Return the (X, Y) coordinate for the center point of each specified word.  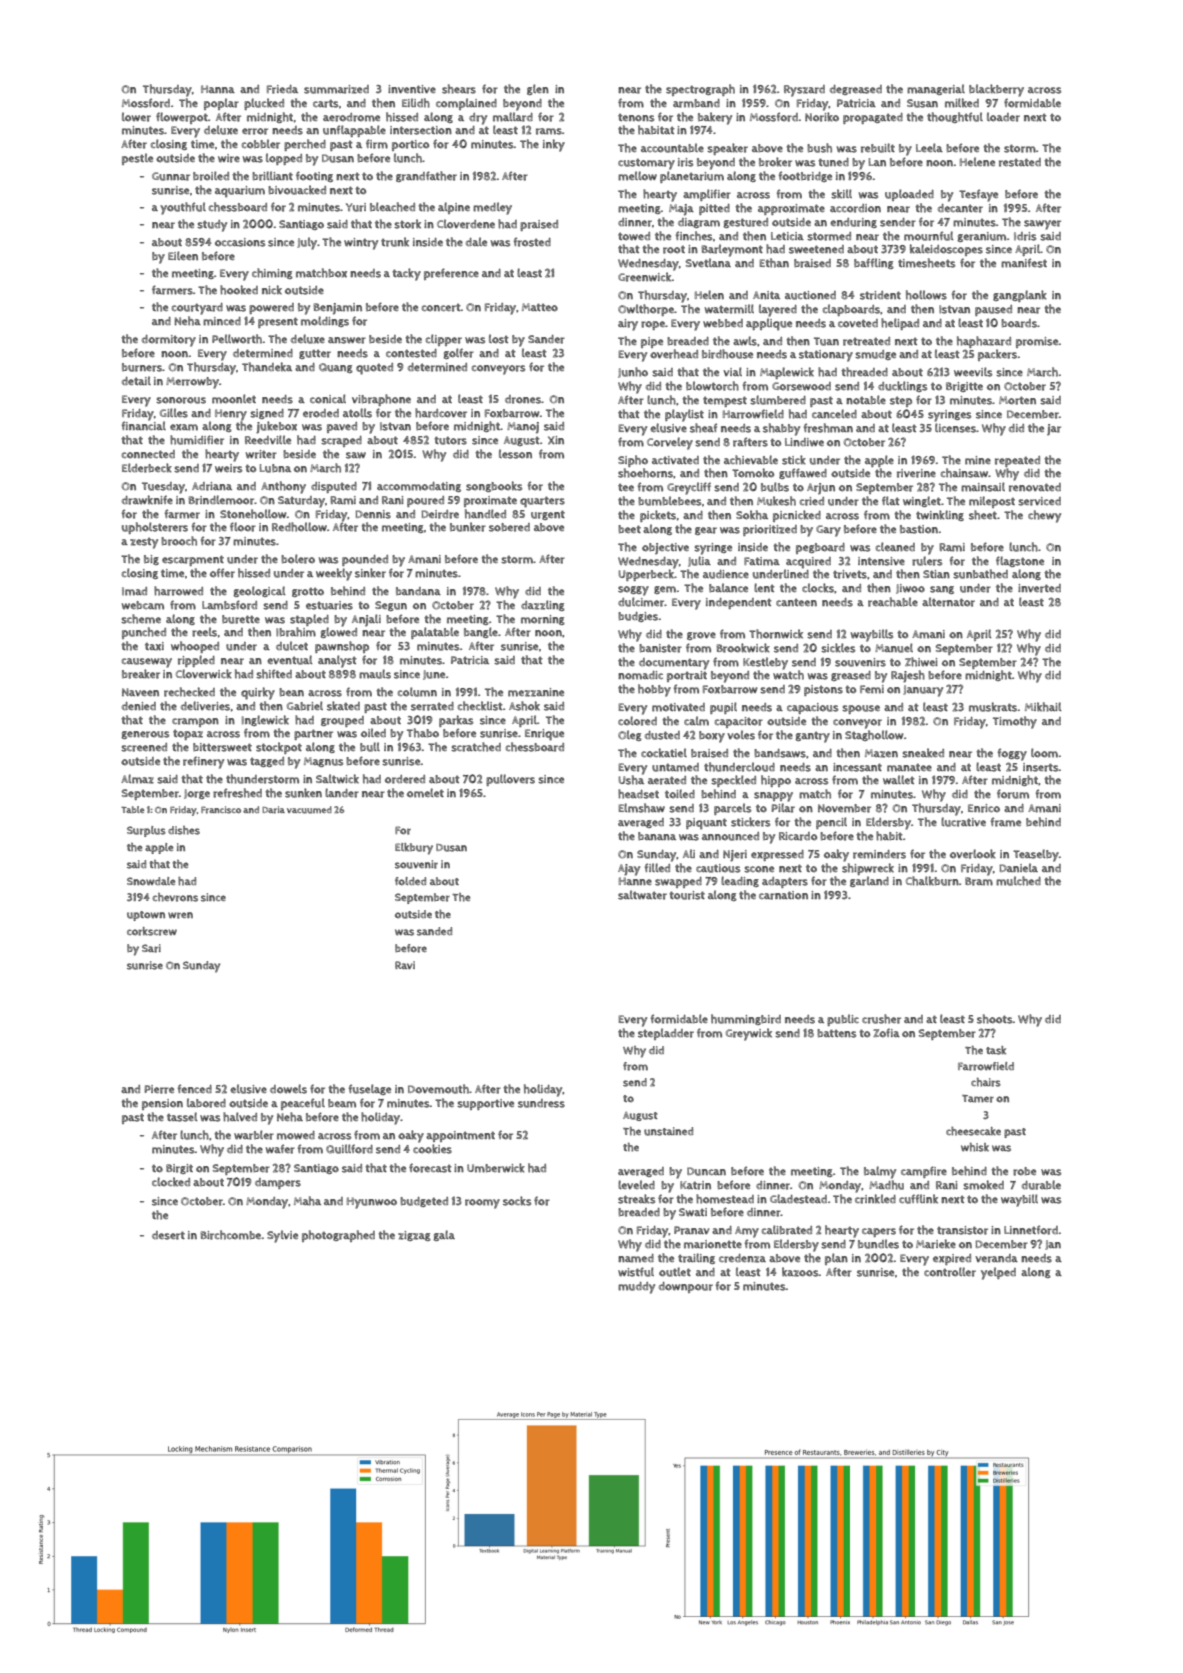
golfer (458, 353)
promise (1037, 342)
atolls (357, 413)
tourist (687, 895)
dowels (288, 1089)
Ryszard (804, 91)
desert (168, 1235)
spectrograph (700, 90)
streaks (636, 1199)
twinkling (940, 515)
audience (726, 574)
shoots (995, 1019)
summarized (336, 89)
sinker (370, 573)
